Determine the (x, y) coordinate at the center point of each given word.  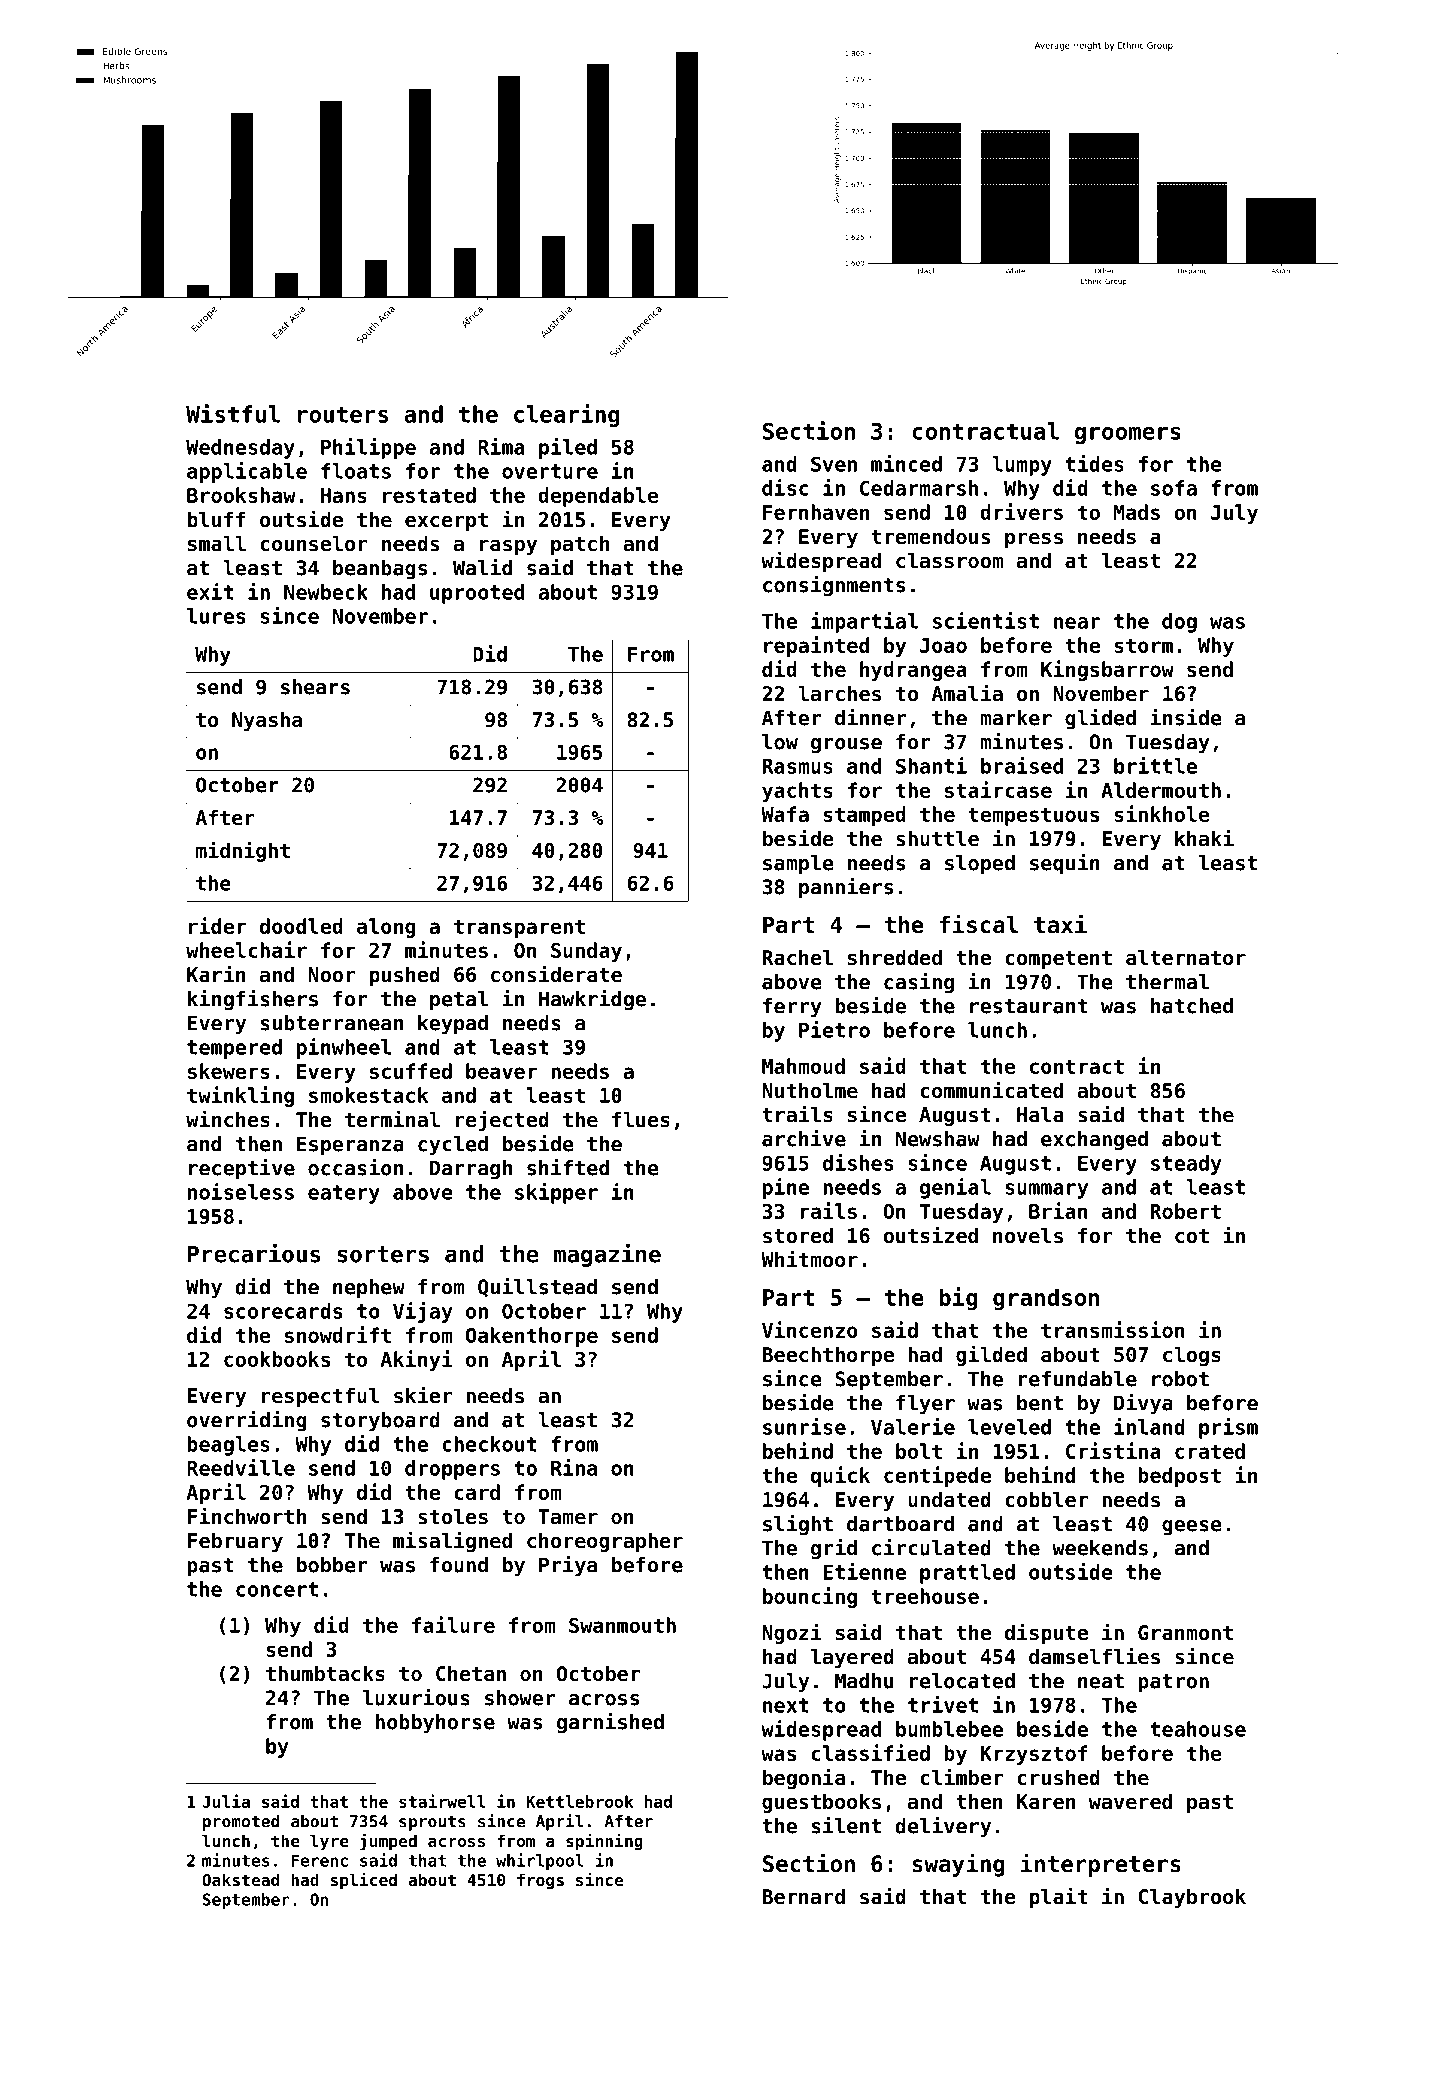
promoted (241, 1823)
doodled (301, 926)
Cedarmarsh (919, 488)
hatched (1192, 1006)
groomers (1128, 435)
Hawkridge (592, 1000)
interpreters (1101, 1865)
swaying (958, 1865)
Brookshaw (241, 495)
